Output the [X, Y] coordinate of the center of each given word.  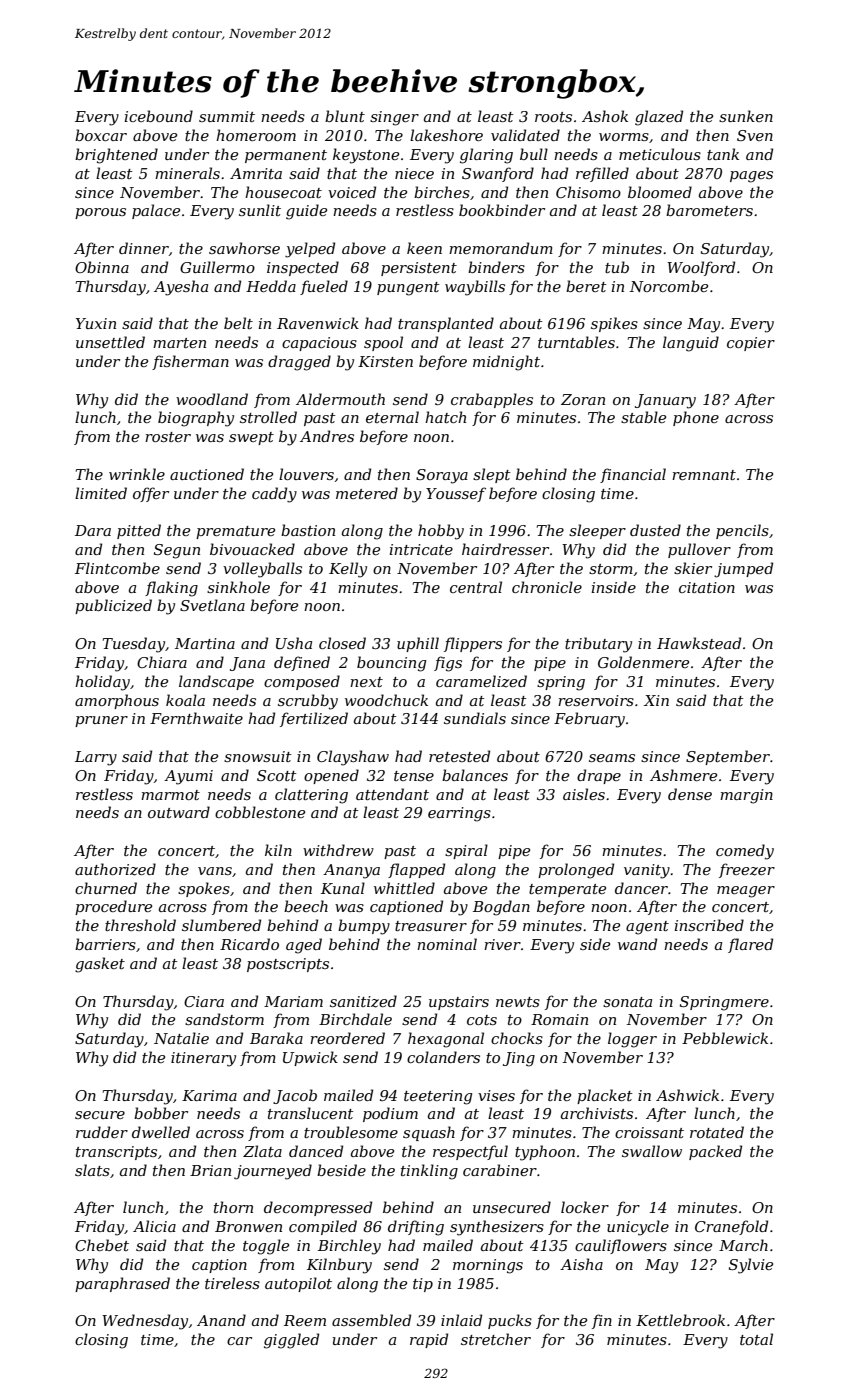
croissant [649, 1132]
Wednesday [145, 1322]
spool [383, 343]
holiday [102, 683]
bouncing [391, 664]
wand [637, 944]
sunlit [260, 210]
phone [696, 418]
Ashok [605, 116]
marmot [170, 795]
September [728, 757]
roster [168, 437]
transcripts [116, 1153]
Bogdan [501, 908]
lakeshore [446, 135]
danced [316, 1151]
